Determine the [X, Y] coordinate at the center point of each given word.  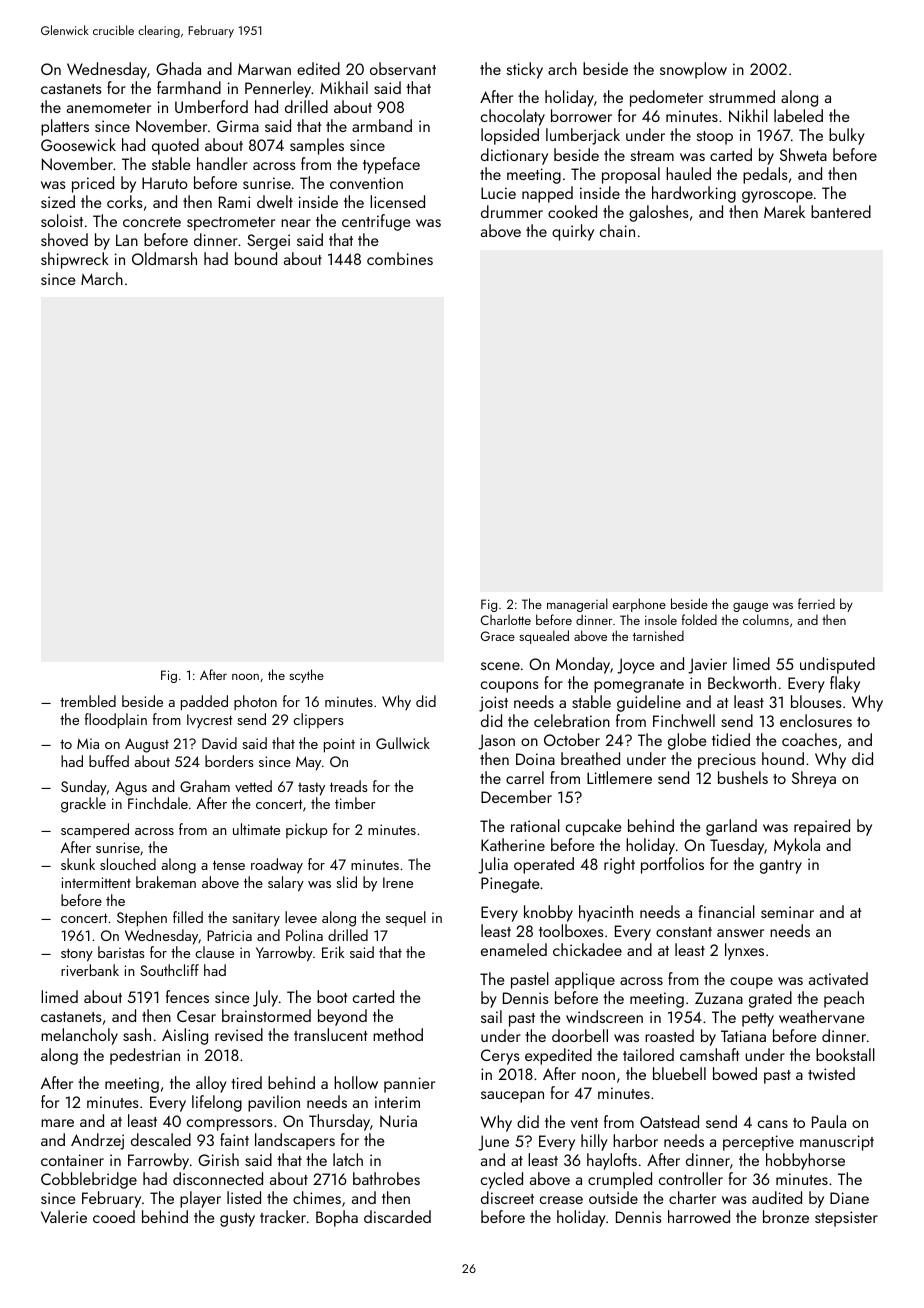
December [516, 796]
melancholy [79, 1036]
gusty [237, 1220]
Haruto [165, 183]
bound [256, 258]
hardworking [694, 194]
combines [400, 258]
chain [617, 230]
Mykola [797, 846]
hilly [594, 1142]
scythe [306, 676]
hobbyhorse [805, 1161]
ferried [816, 603]
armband [382, 125]
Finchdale [158, 803]
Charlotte [506, 619]
